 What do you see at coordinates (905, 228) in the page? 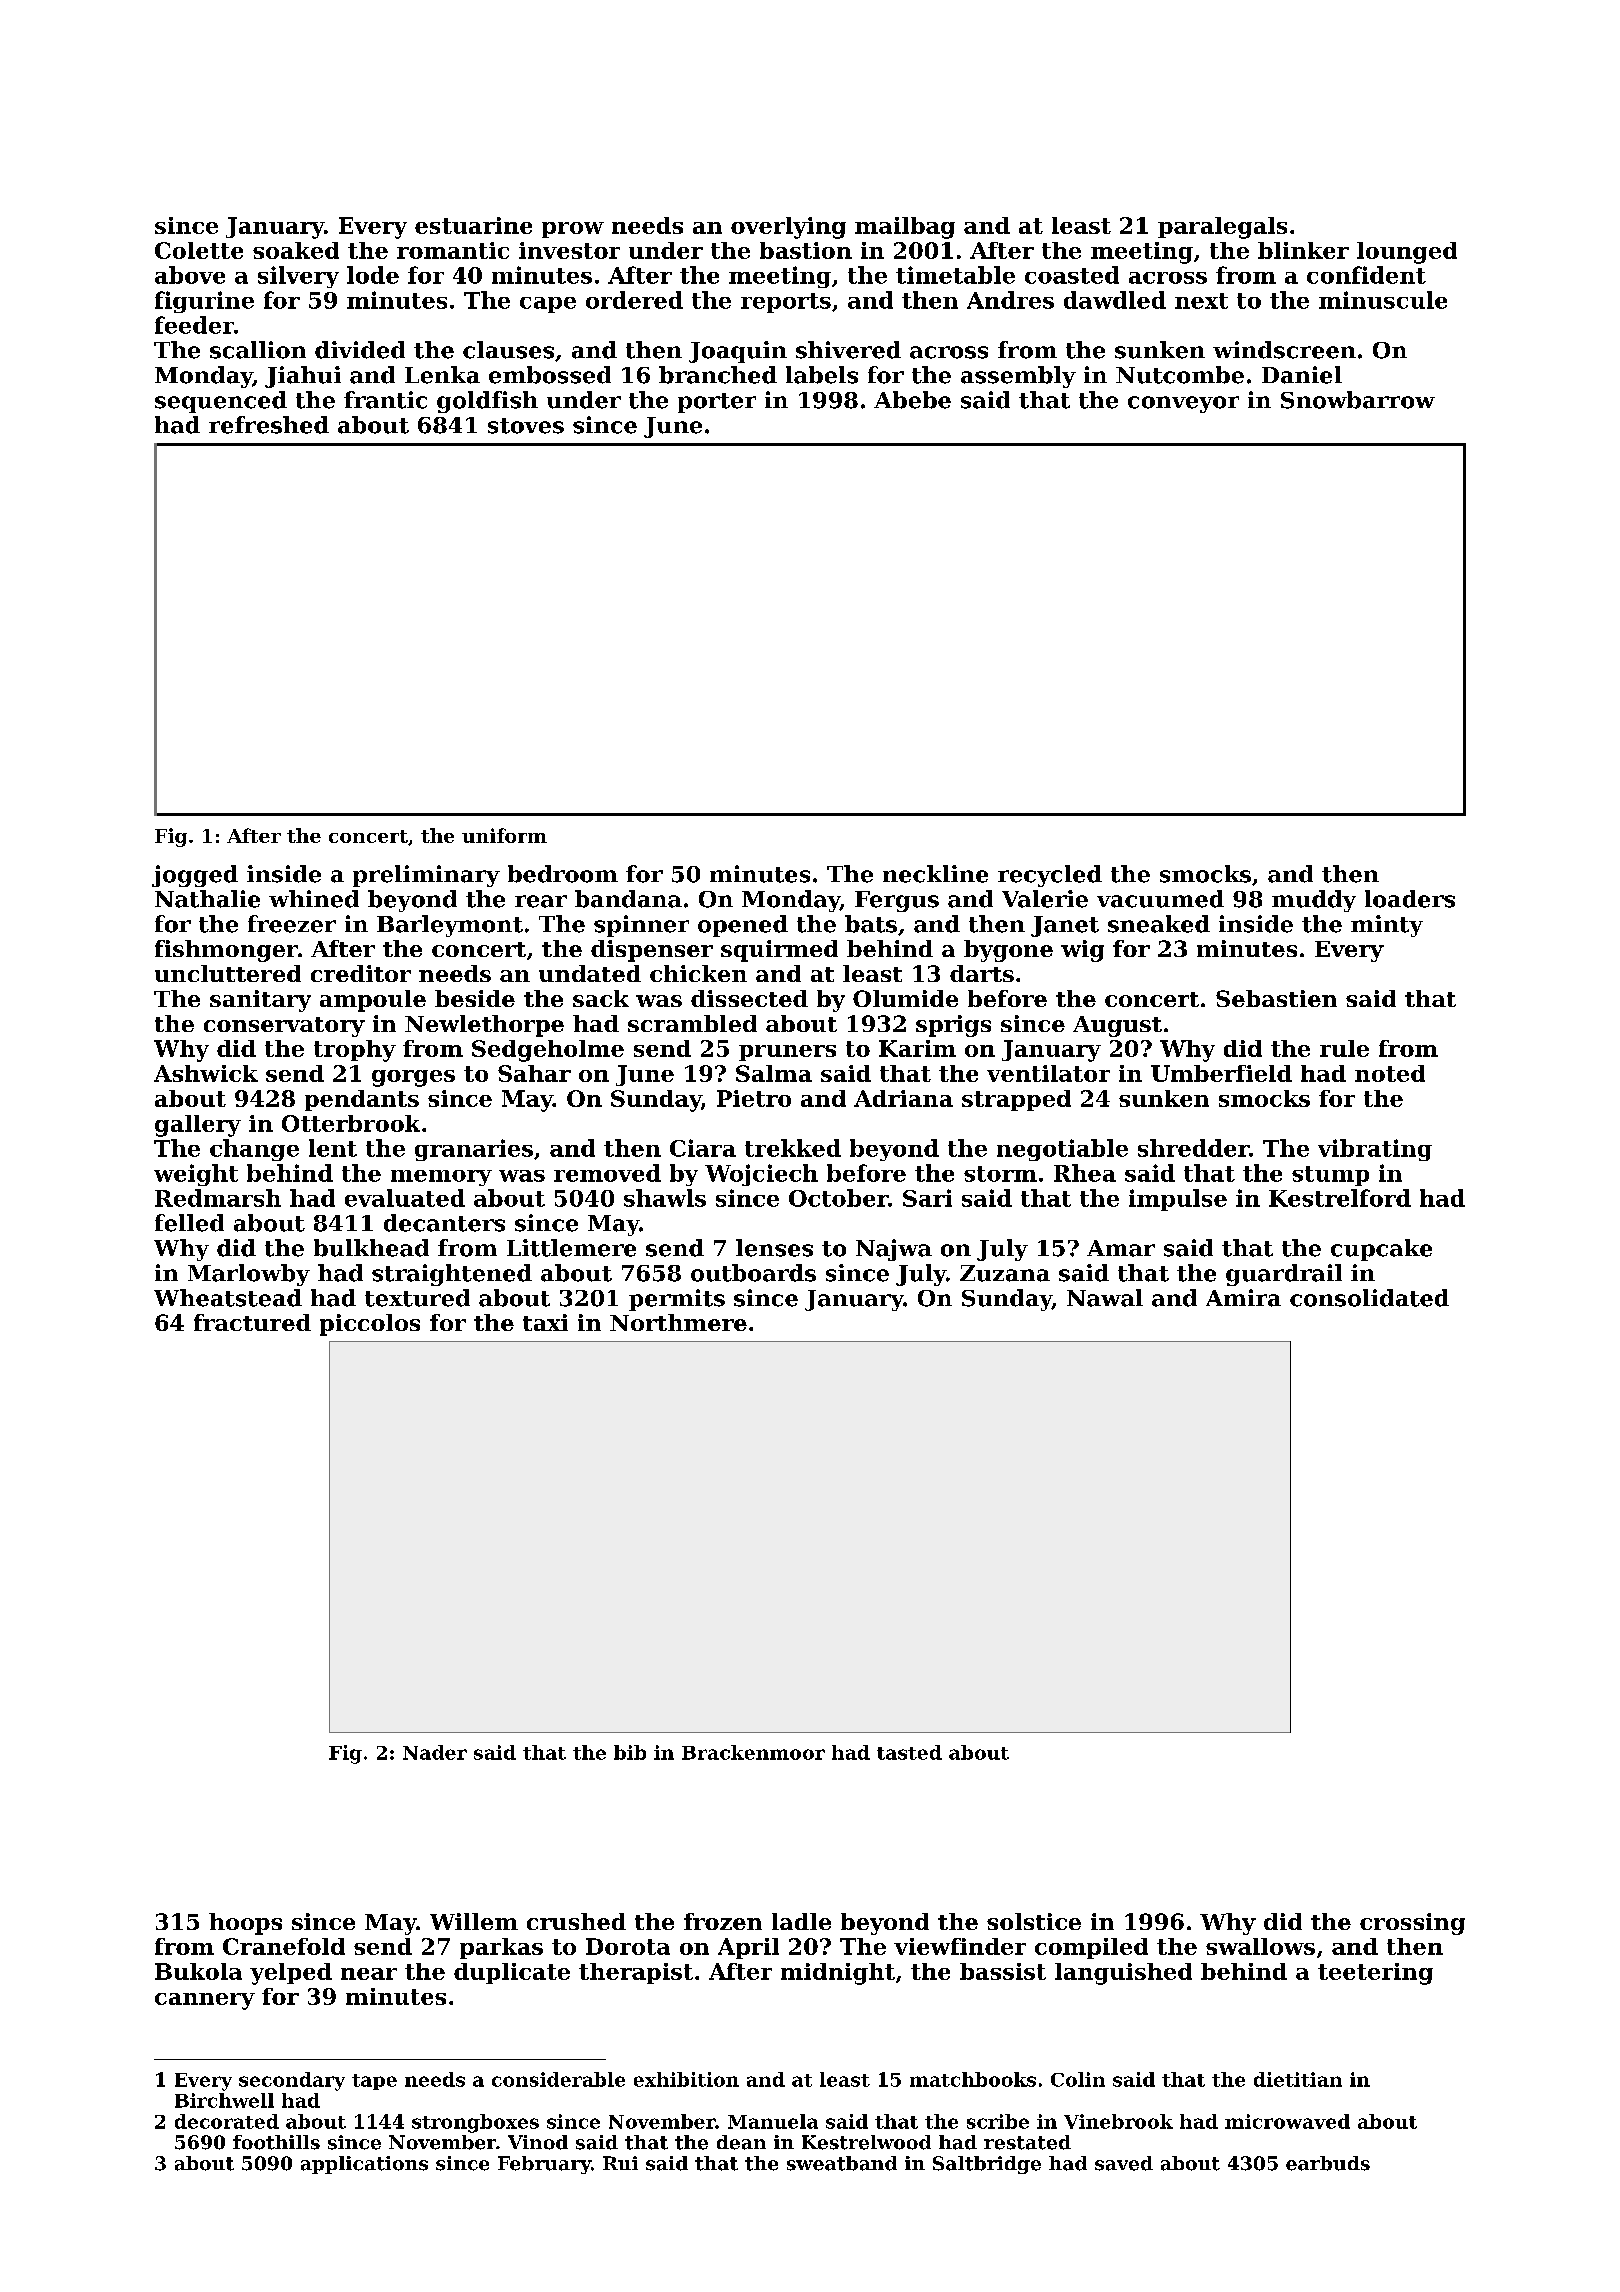
I see `mailbag` at bounding box center [905, 228].
